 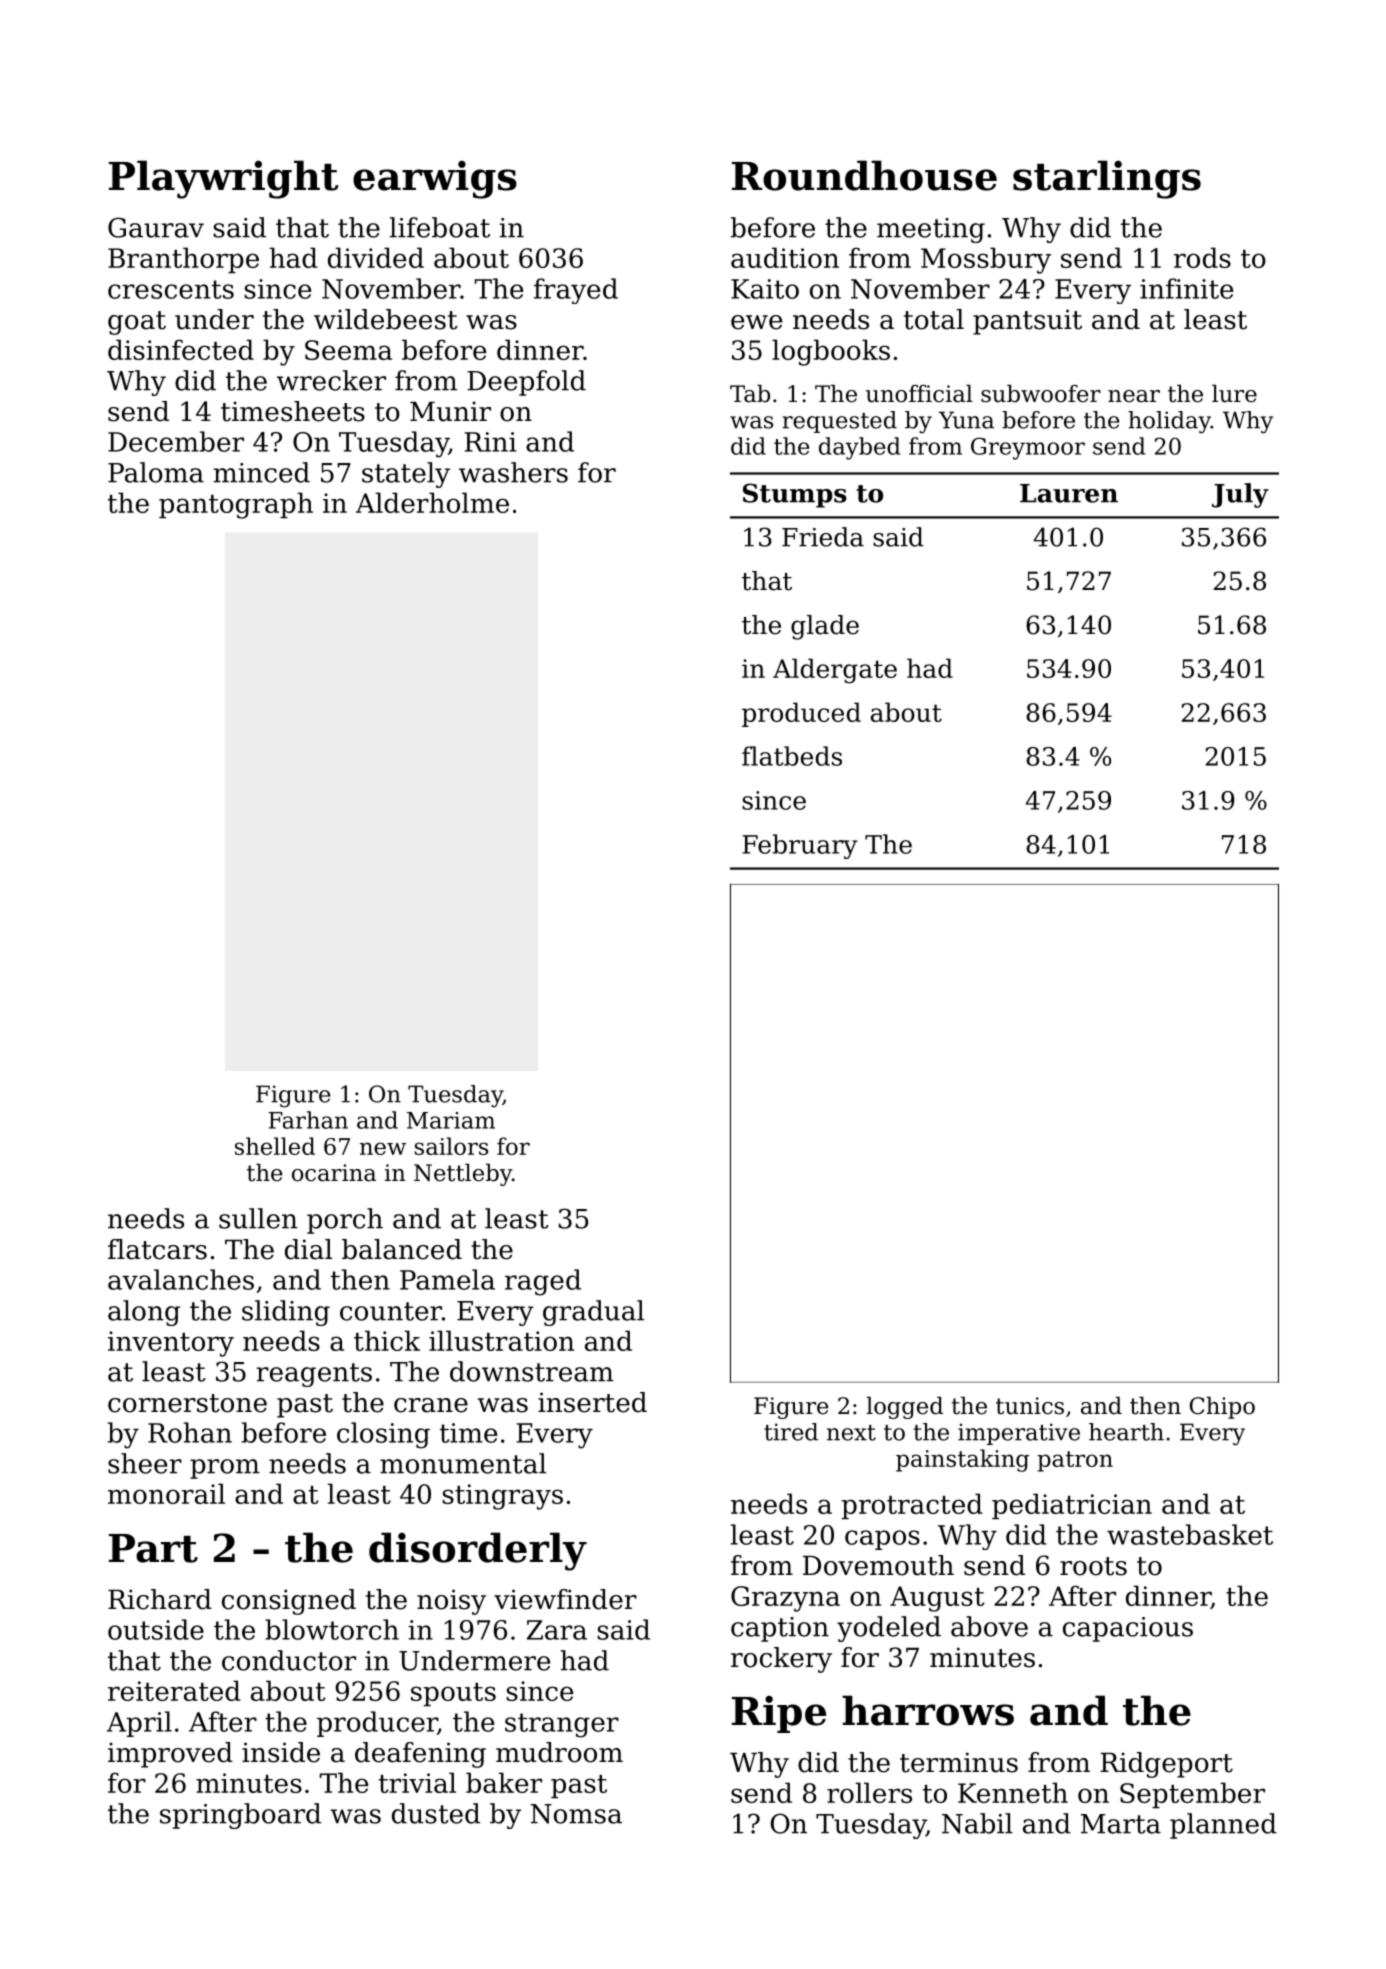 I want to click on glade, so click(x=825, y=627).
